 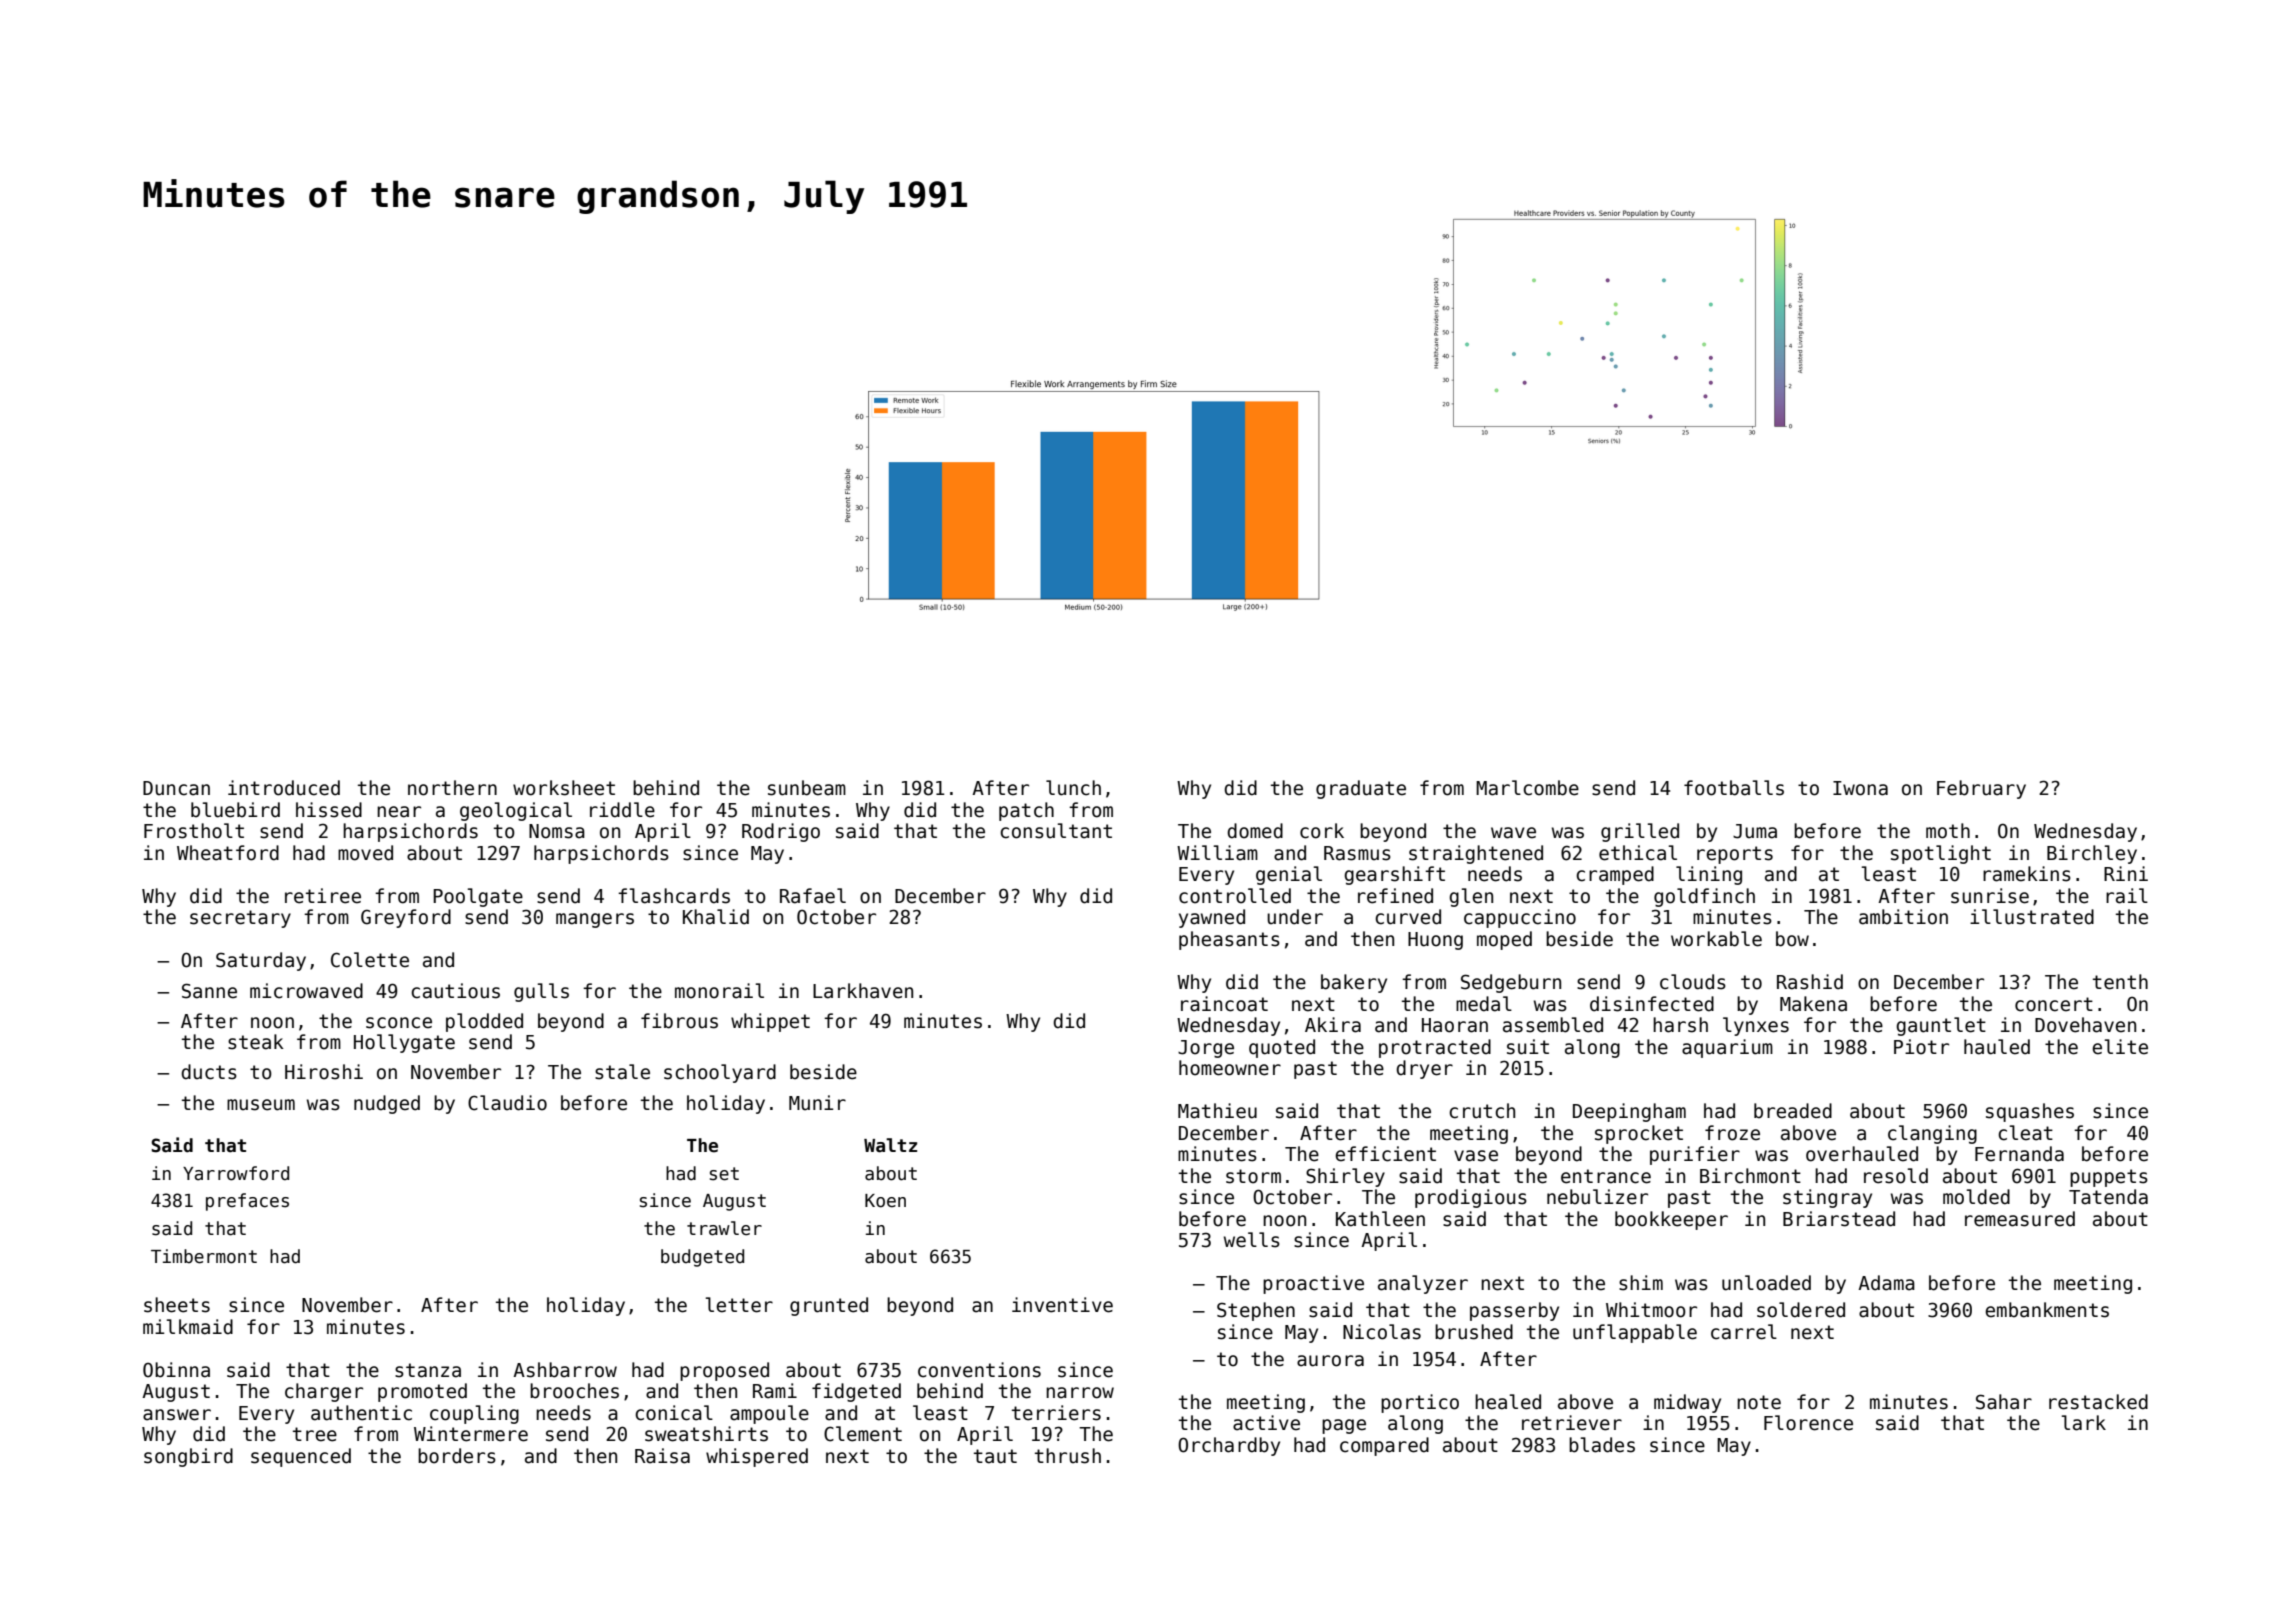 What do you see at coordinates (284, 788) in the screenshot?
I see `introduced` at bounding box center [284, 788].
